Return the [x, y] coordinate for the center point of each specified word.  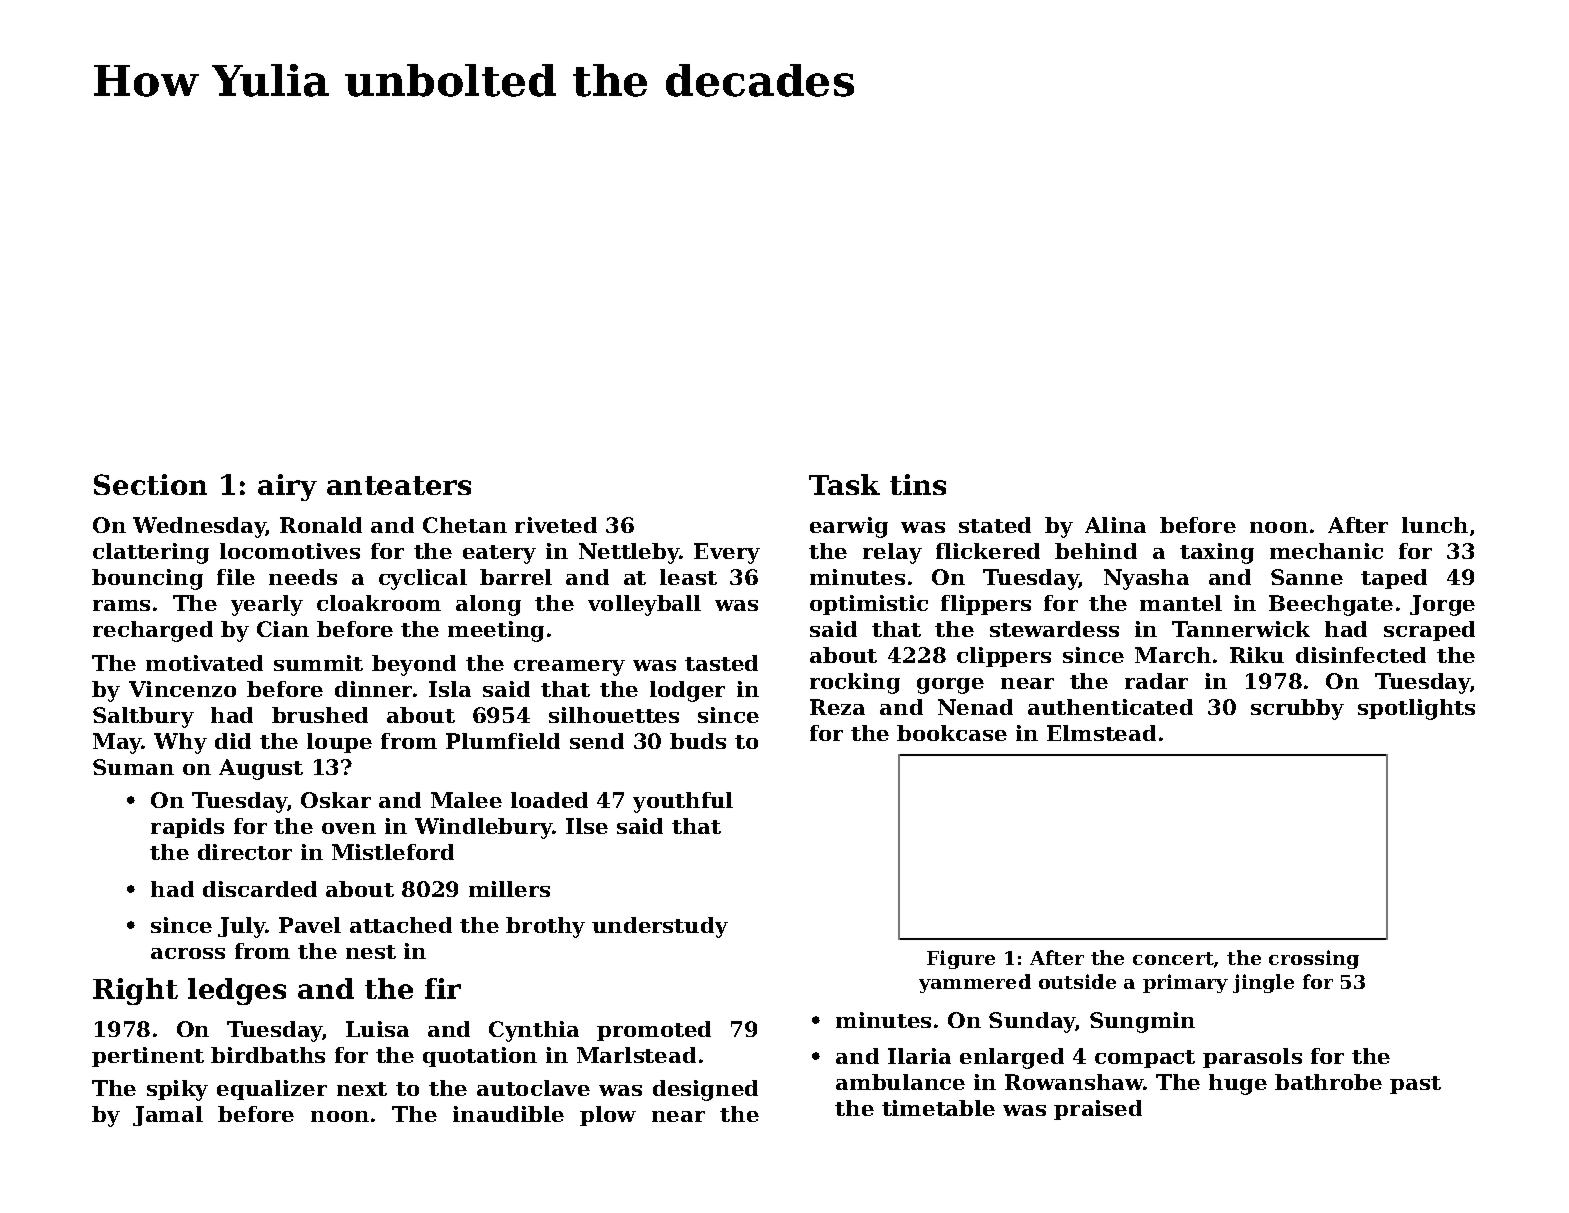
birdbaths [268, 1055]
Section [150, 484]
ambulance [900, 1082]
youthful [683, 802]
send [597, 741]
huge [1238, 1084]
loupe [339, 743]
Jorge [1442, 605]
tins [918, 484]
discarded [260, 889]
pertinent [148, 1057]
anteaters [399, 485]
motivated [204, 663]
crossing [1314, 959]
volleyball [644, 605]
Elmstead [1101, 733]
